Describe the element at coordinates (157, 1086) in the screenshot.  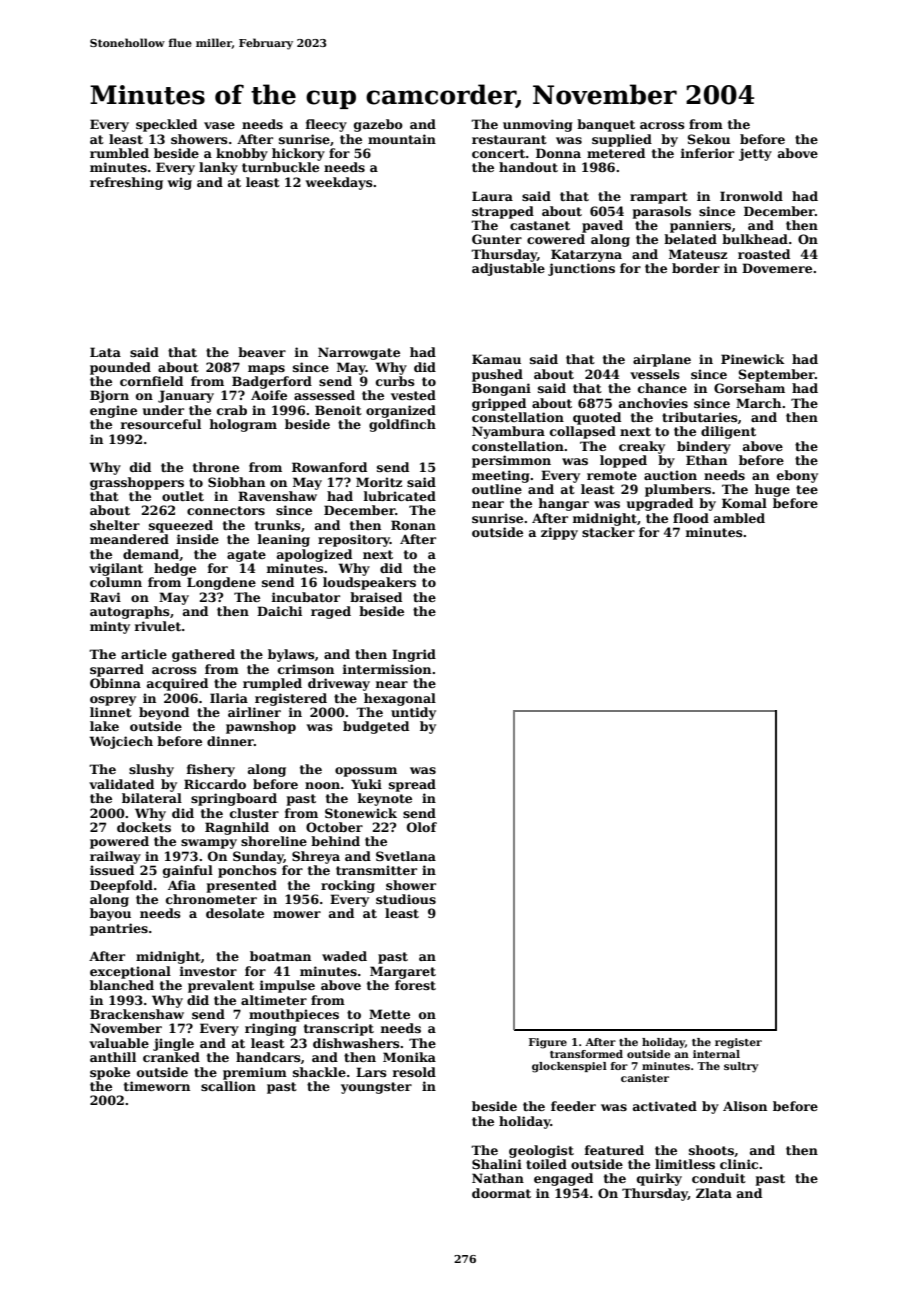
I see `timeworn` at that location.
